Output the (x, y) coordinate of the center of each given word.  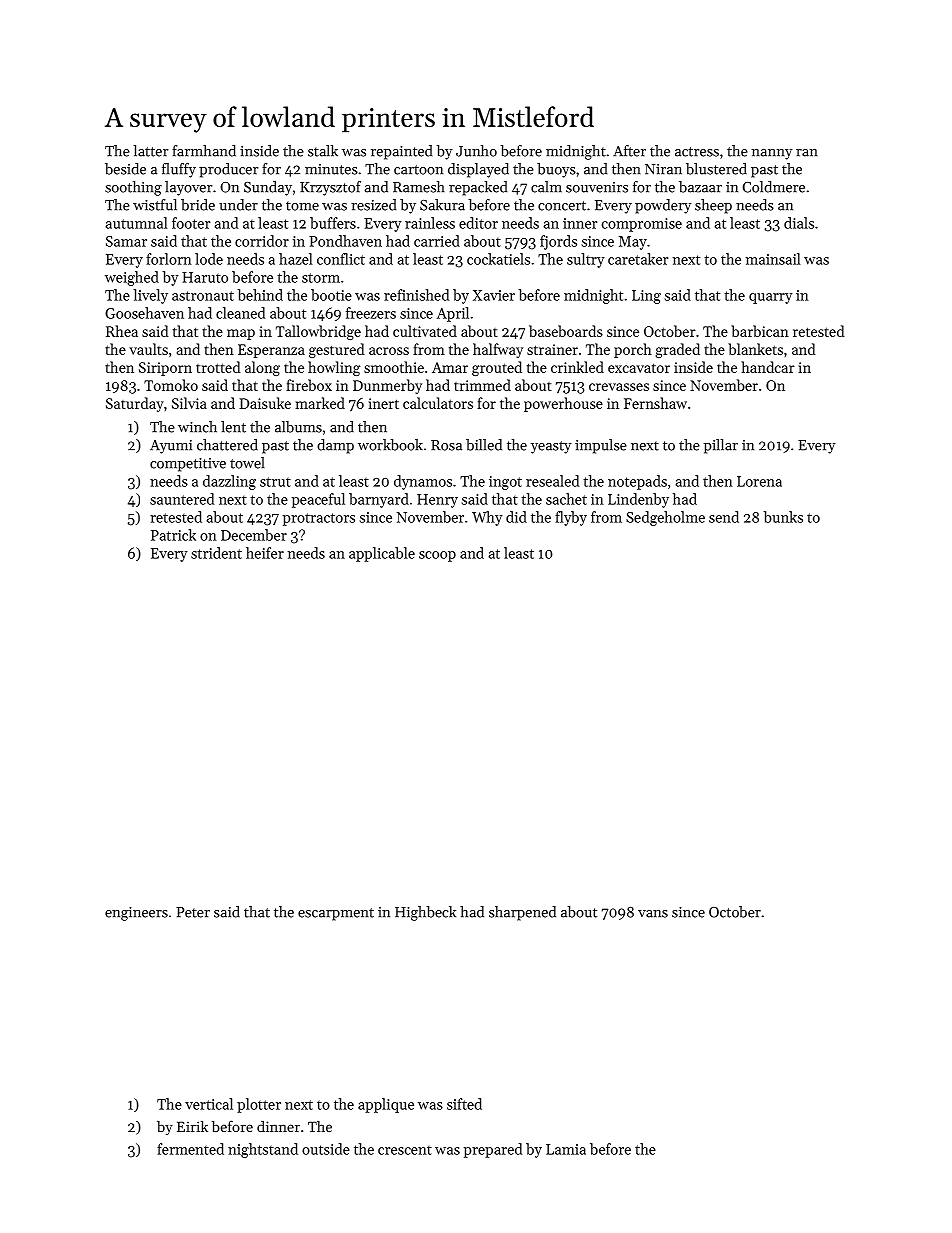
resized (373, 205)
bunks (783, 517)
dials (799, 223)
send (724, 517)
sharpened (522, 913)
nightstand (263, 1150)
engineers (136, 914)
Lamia (566, 1149)
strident (216, 553)
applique (386, 1105)
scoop (437, 556)
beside (125, 169)
